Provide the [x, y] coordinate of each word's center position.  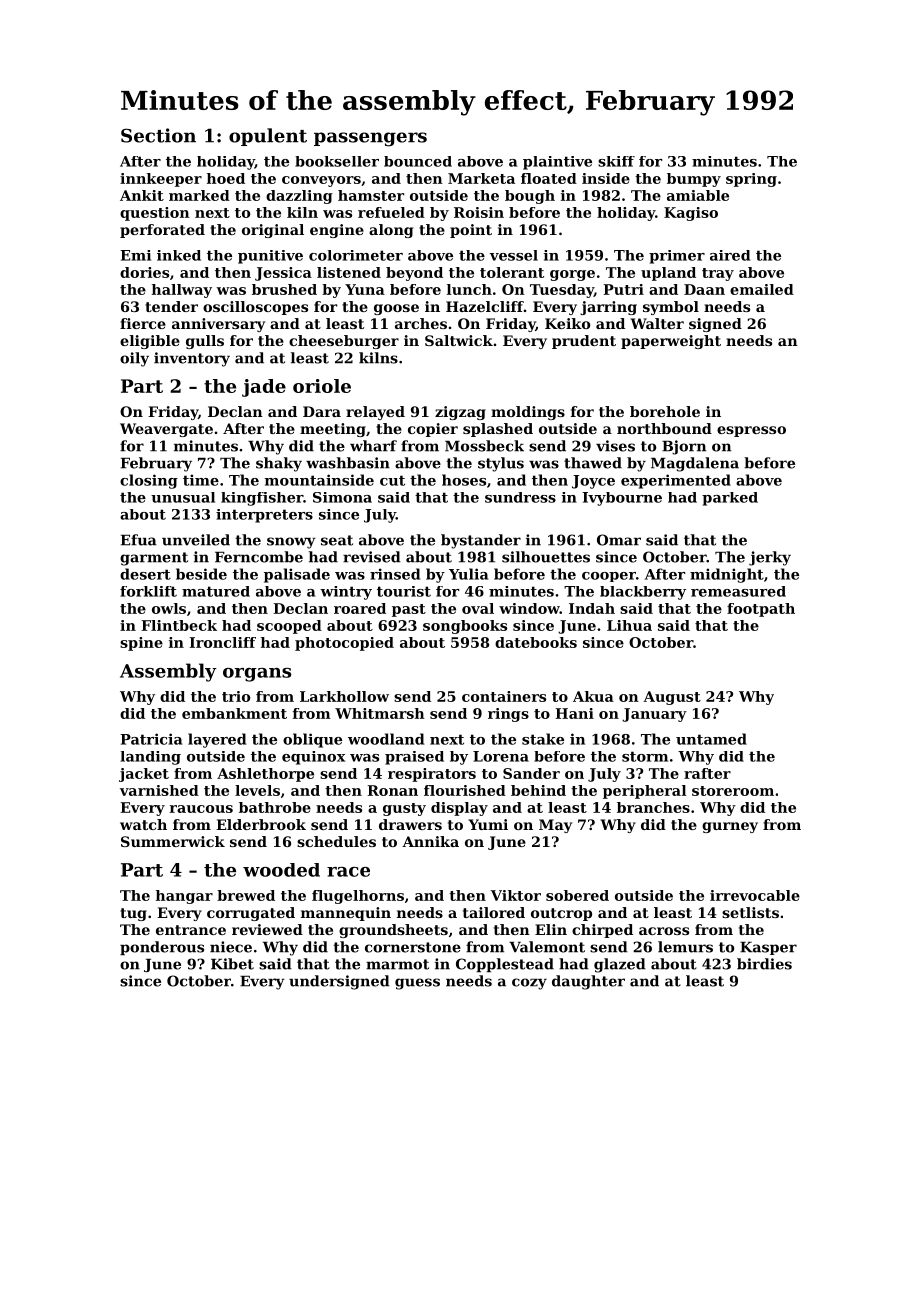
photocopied [344, 644]
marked [199, 195]
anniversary [218, 325]
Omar [619, 540]
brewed [246, 895]
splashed [498, 430]
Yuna [365, 289]
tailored [494, 912]
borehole [665, 411]
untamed [711, 739]
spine [141, 644]
